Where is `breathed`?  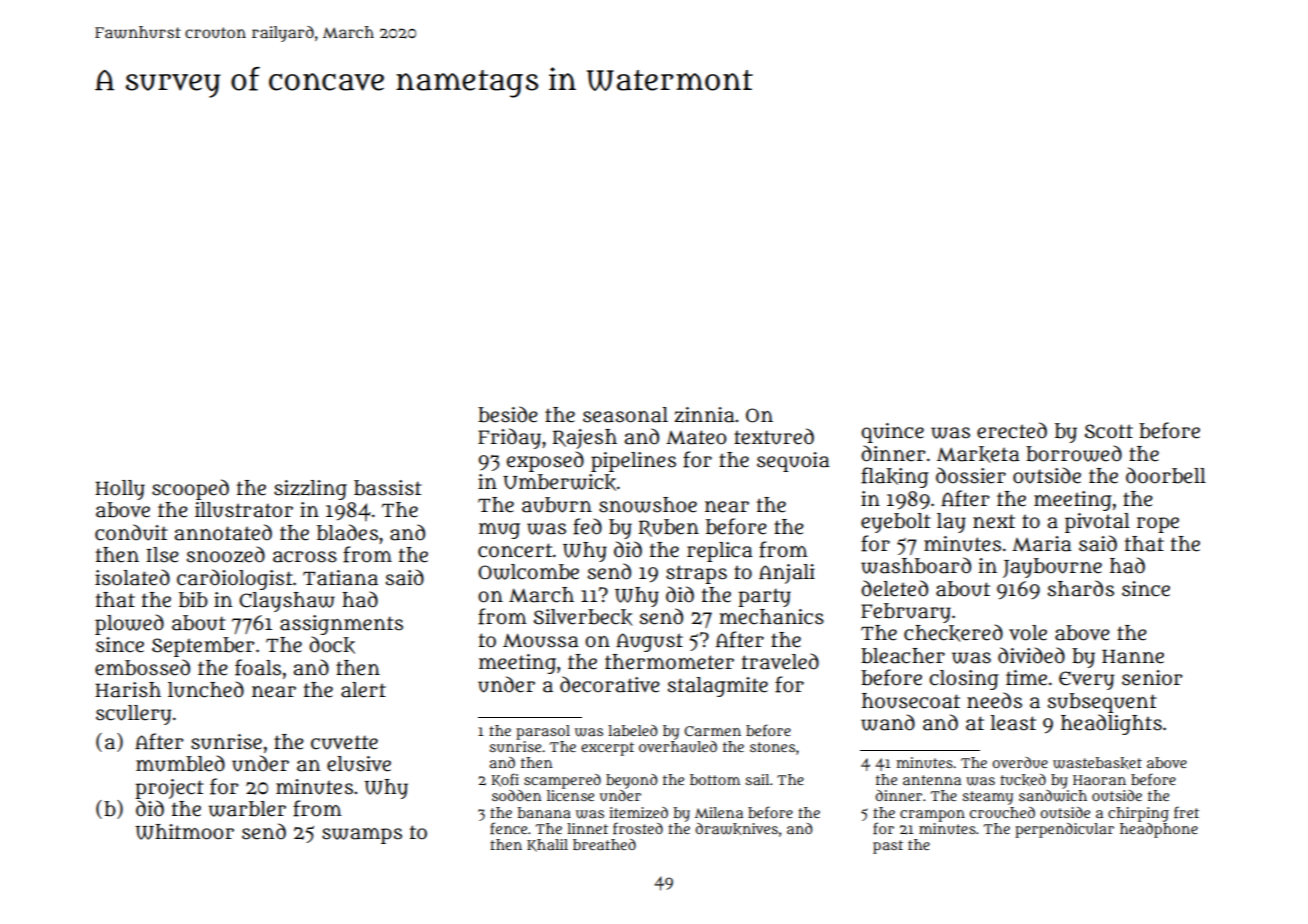 breathed is located at coordinates (604, 844).
